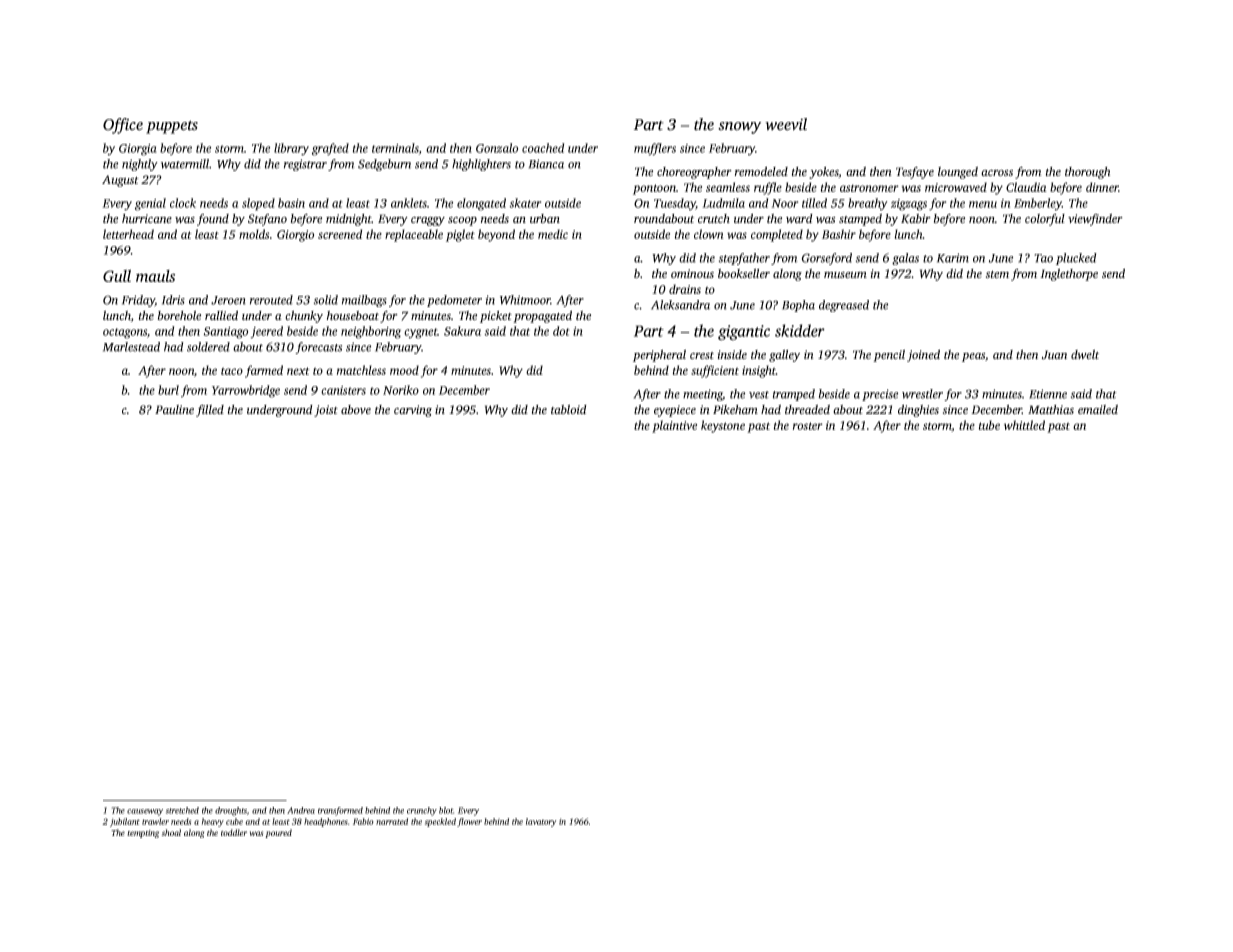  Describe the element at coordinates (171, 832) in the screenshot. I see `shoal` at that location.
